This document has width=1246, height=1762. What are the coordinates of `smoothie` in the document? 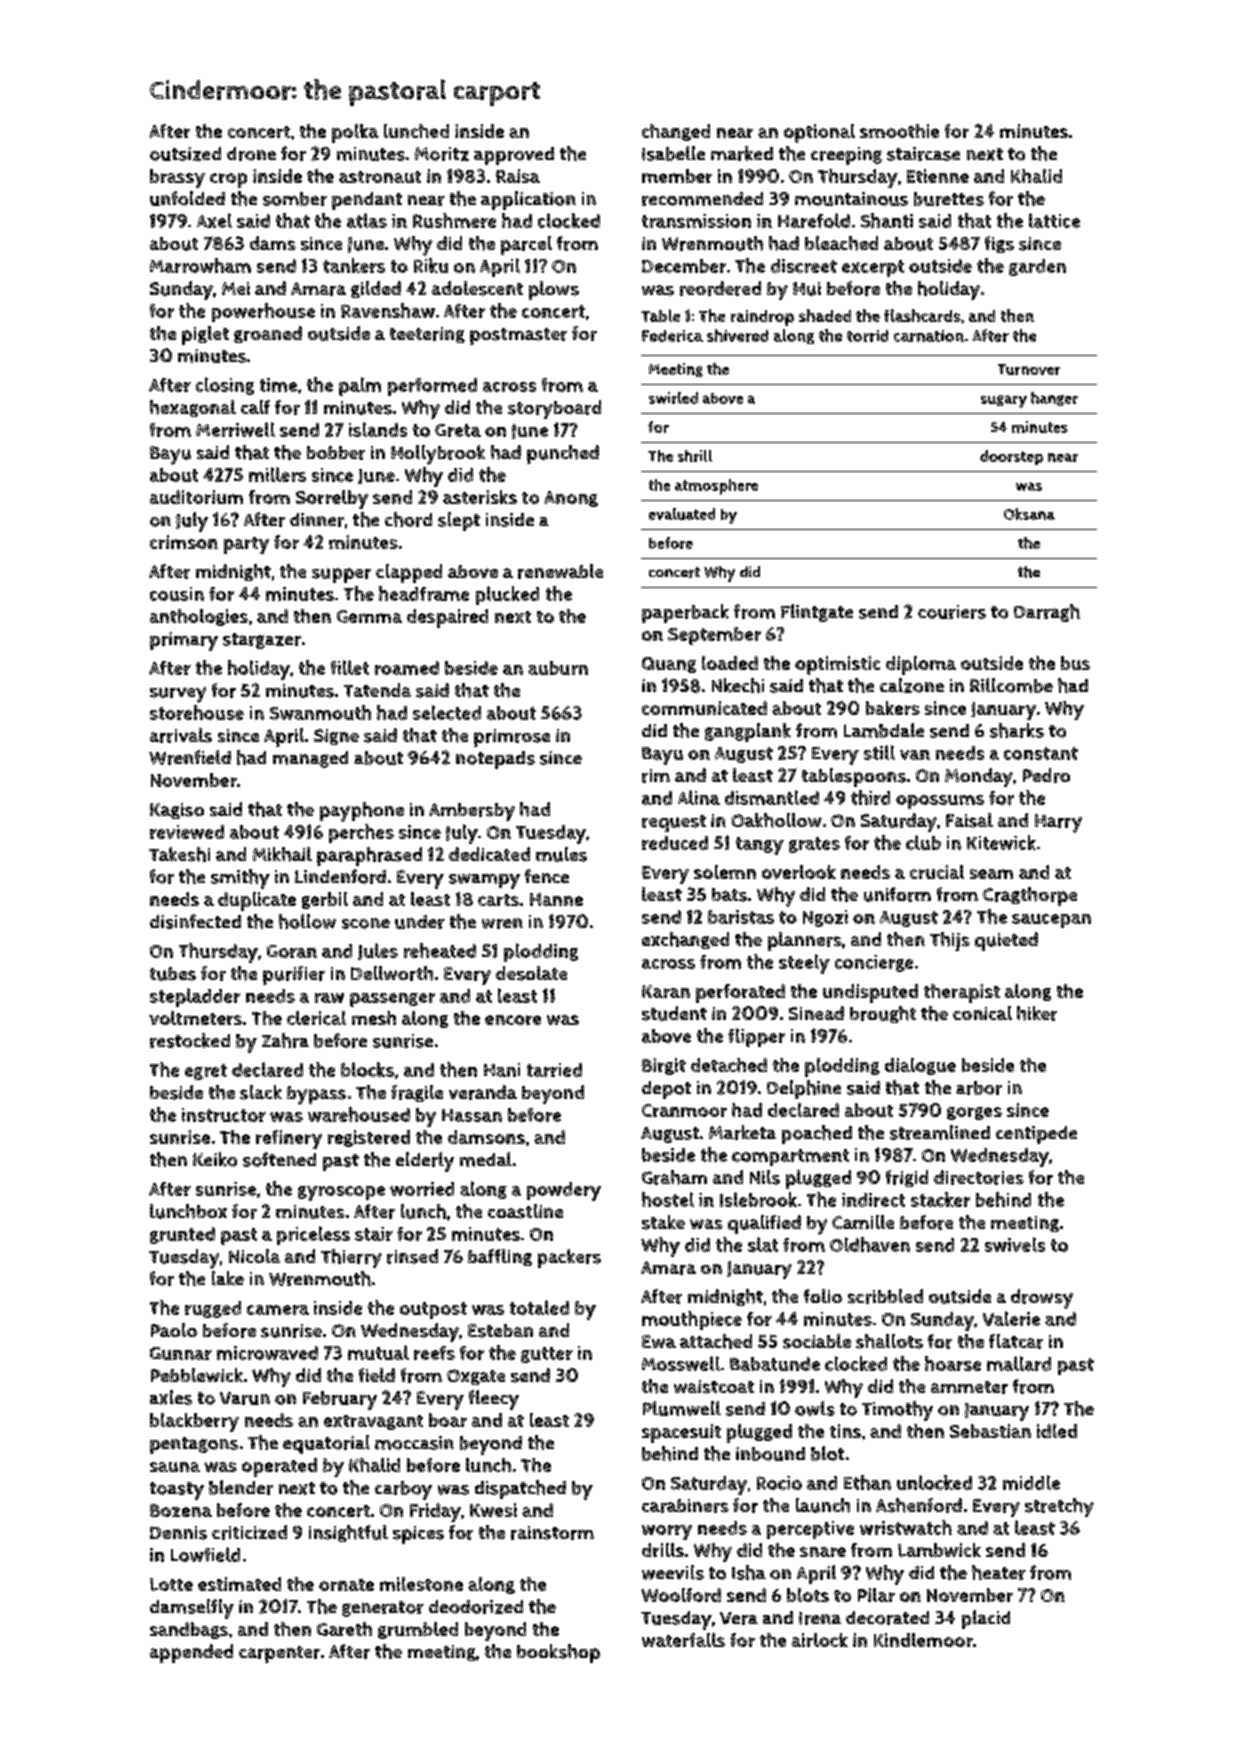 It's located at (899, 131).
